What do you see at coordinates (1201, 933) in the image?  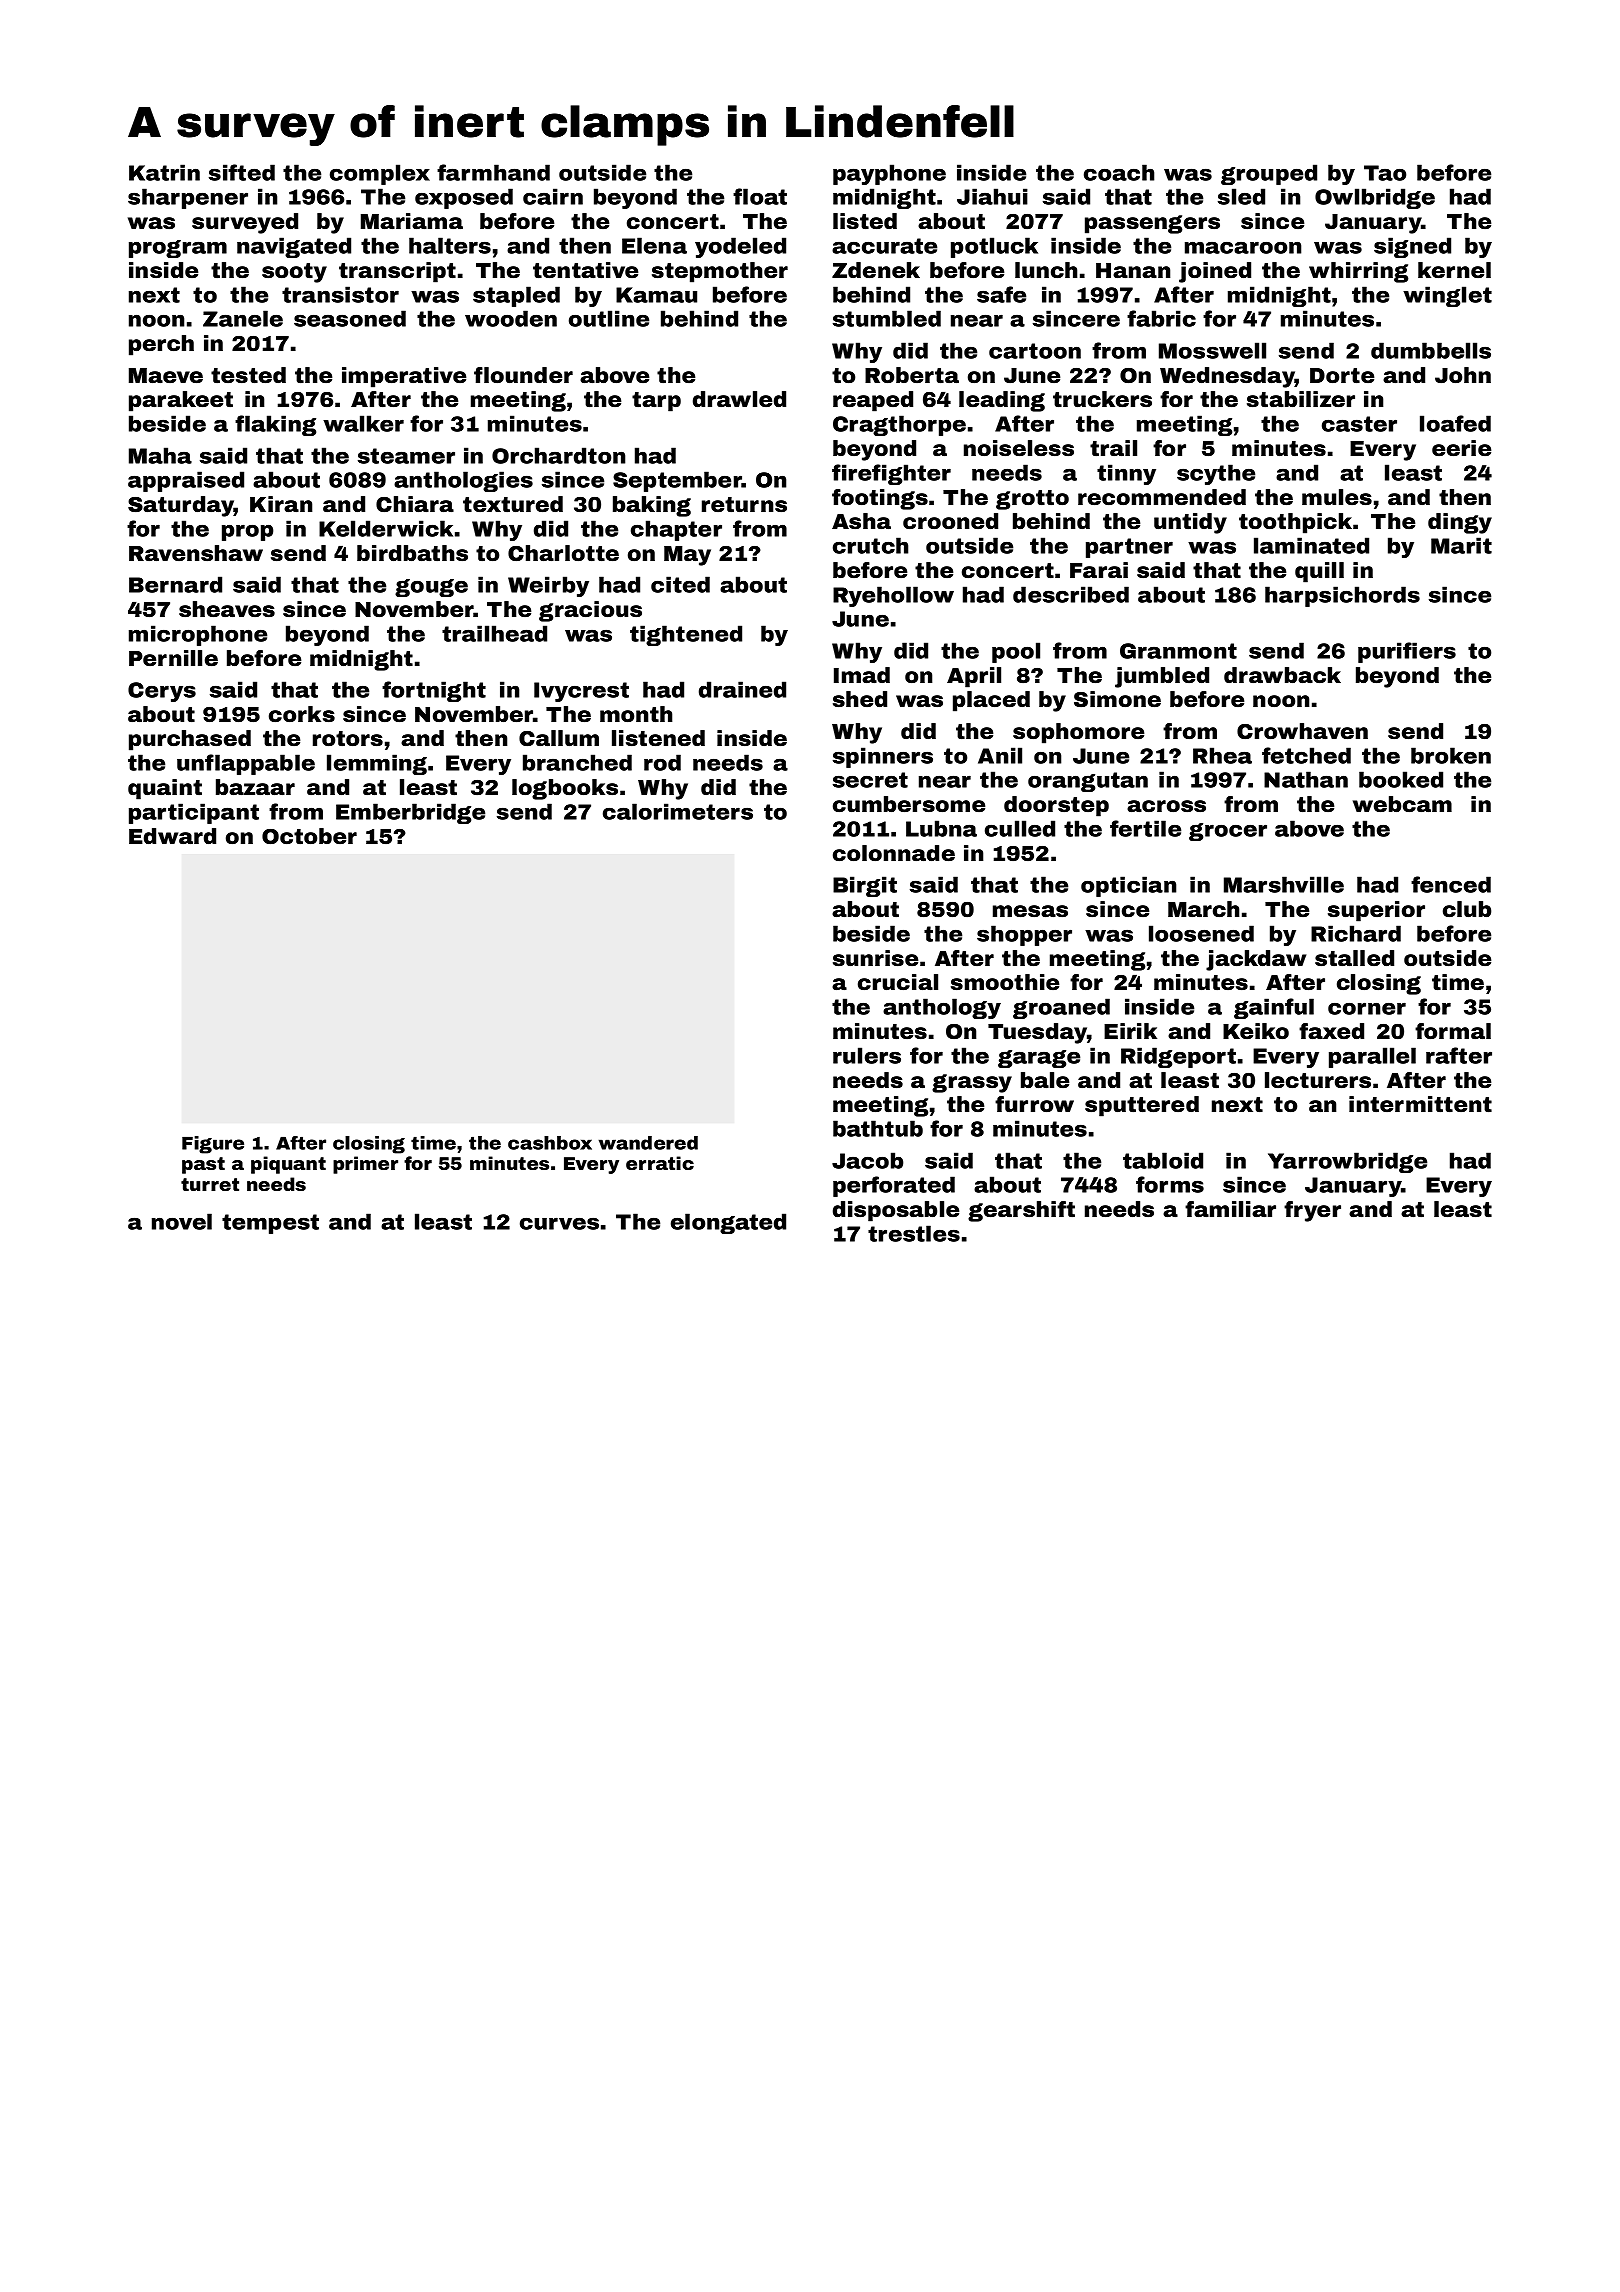 I see `loosened` at bounding box center [1201, 933].
